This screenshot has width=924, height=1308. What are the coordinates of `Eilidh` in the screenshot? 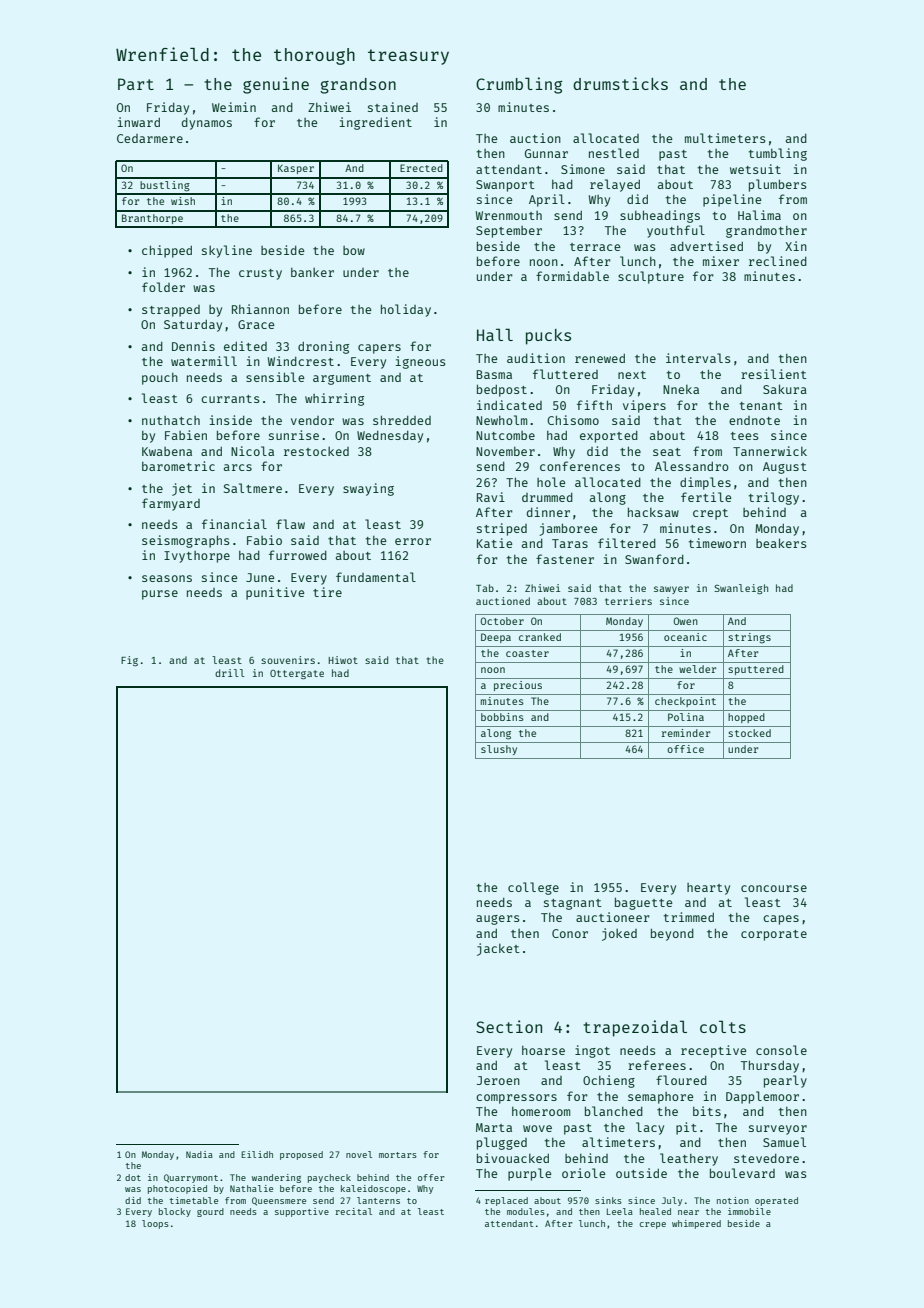 It's located at (257, 1154).
